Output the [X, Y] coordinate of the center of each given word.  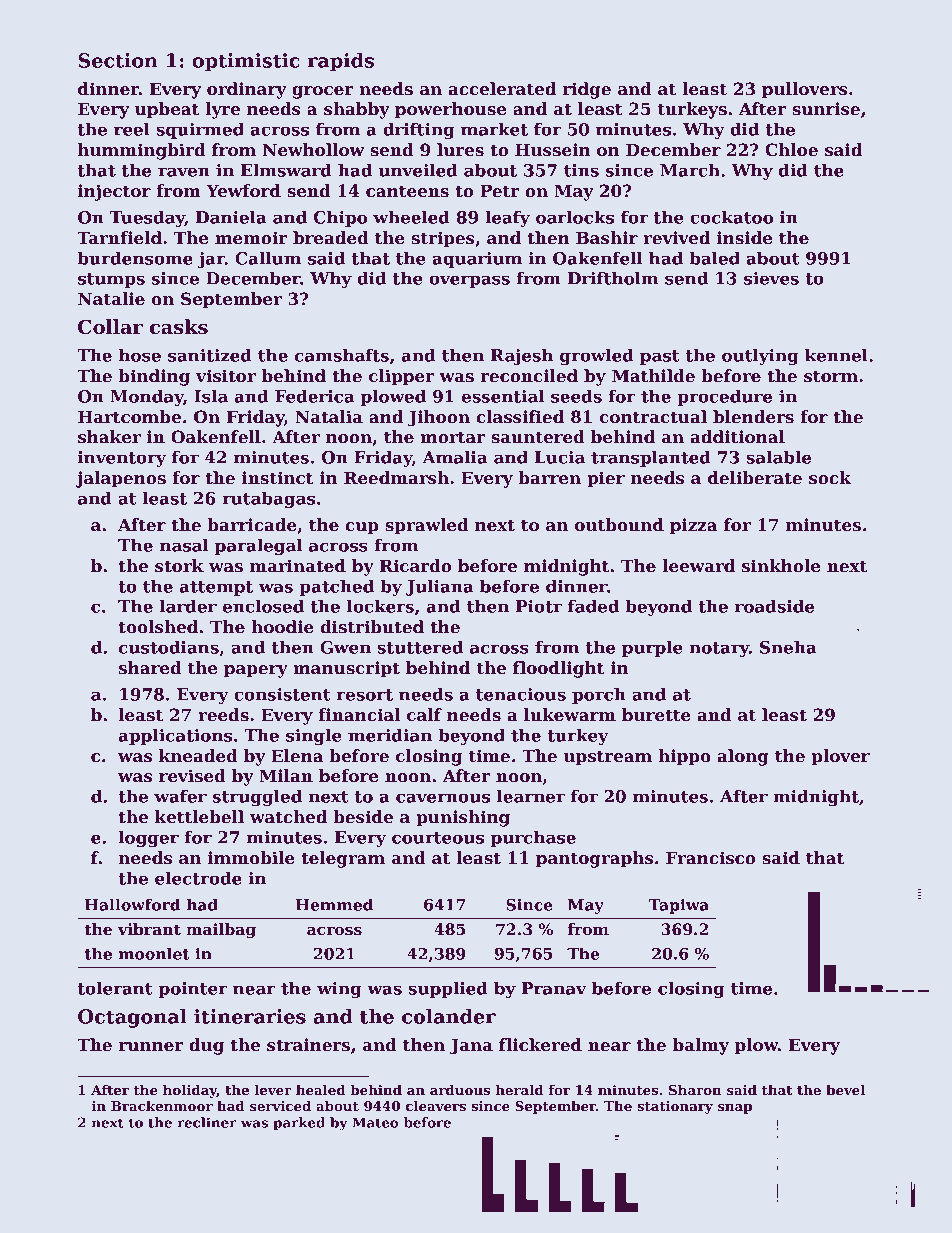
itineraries [250, 1016]
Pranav [554, 988]
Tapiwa [679, 906]
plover [840, 757]
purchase [533, 838]
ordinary [247, 90]
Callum [268, 258]
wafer [180, 796]
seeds [576, 396]
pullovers [805, 90]
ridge [587, 90]
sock [830, 478]
